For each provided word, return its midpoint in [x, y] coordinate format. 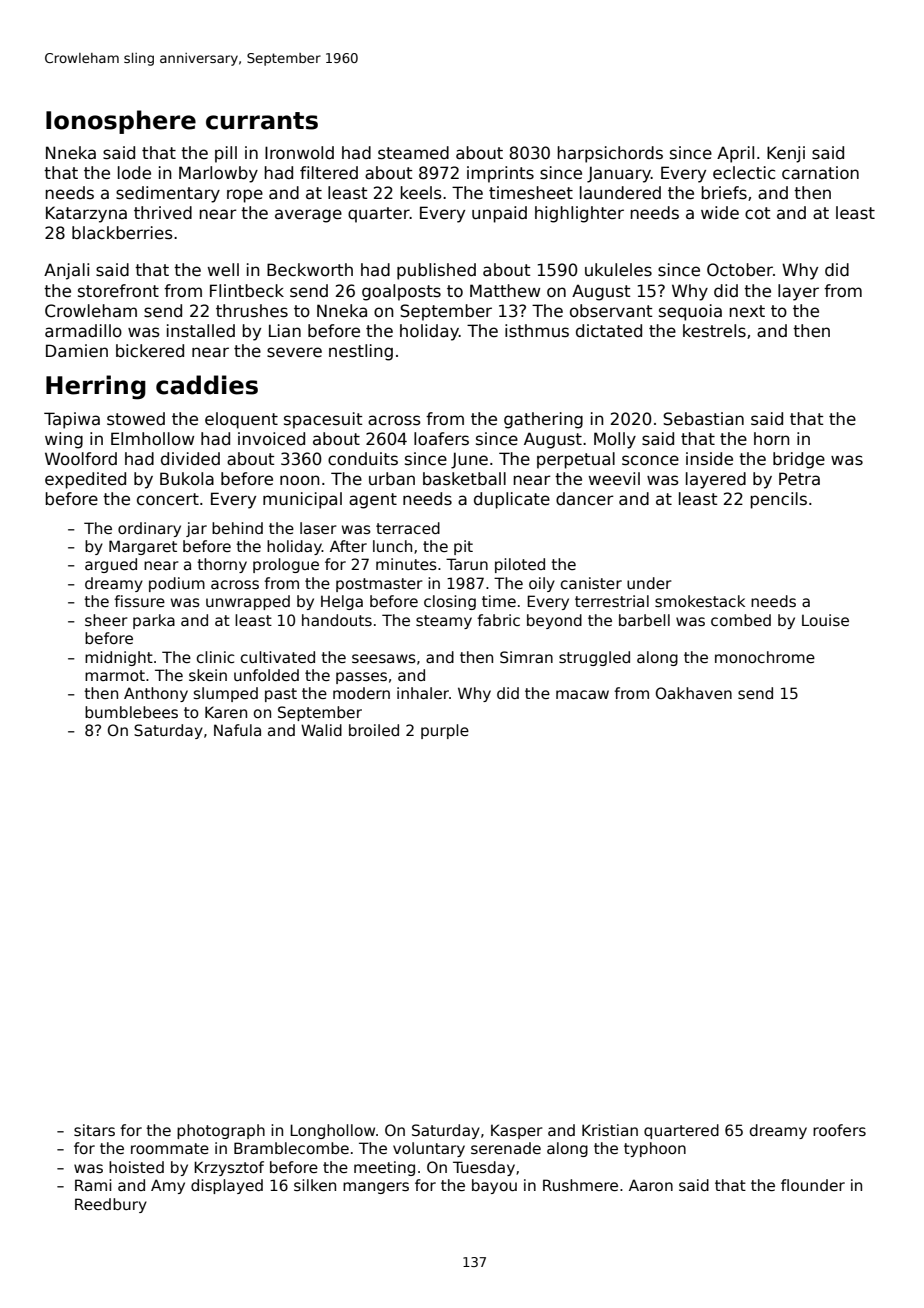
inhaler [423, 693]
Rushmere [580, 1185]
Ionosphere [121, 122]
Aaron [651, 1185]
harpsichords [610, 154]
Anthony [156, 694]
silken [315, 1185]
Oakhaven [694, 693]
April [735, 154]
